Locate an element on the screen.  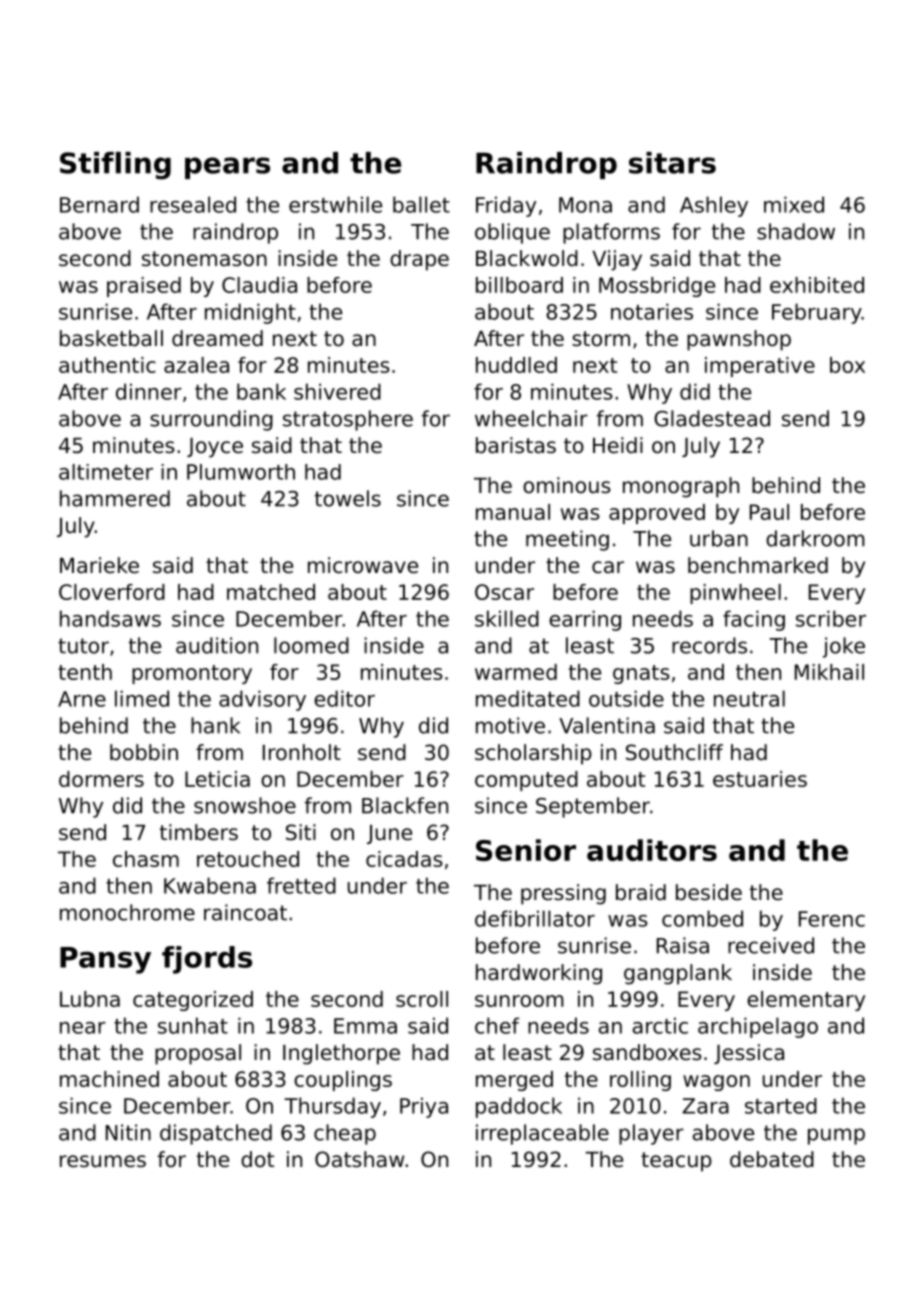
records is located at coordinates (709, 645).
